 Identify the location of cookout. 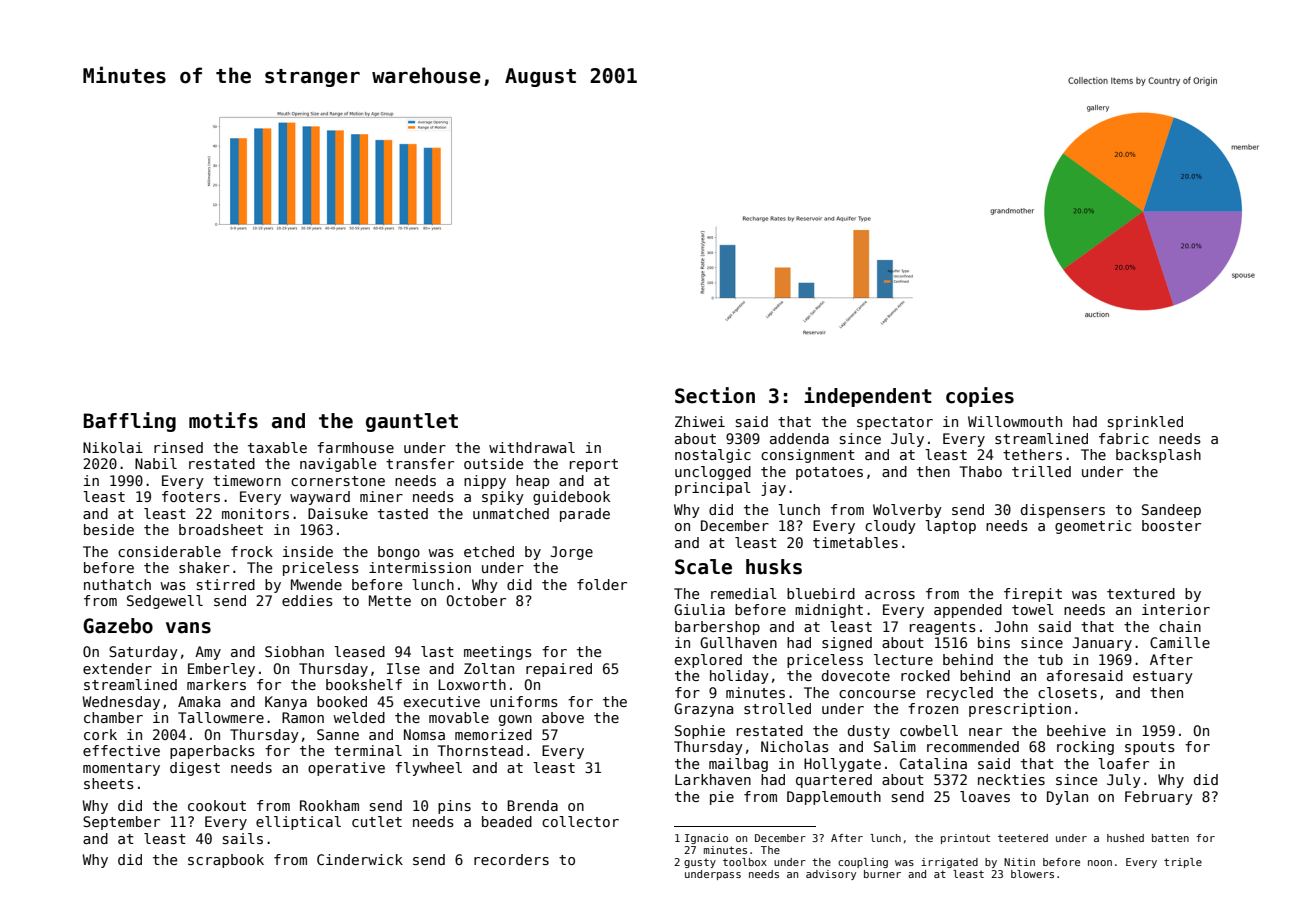
(217, 805).
